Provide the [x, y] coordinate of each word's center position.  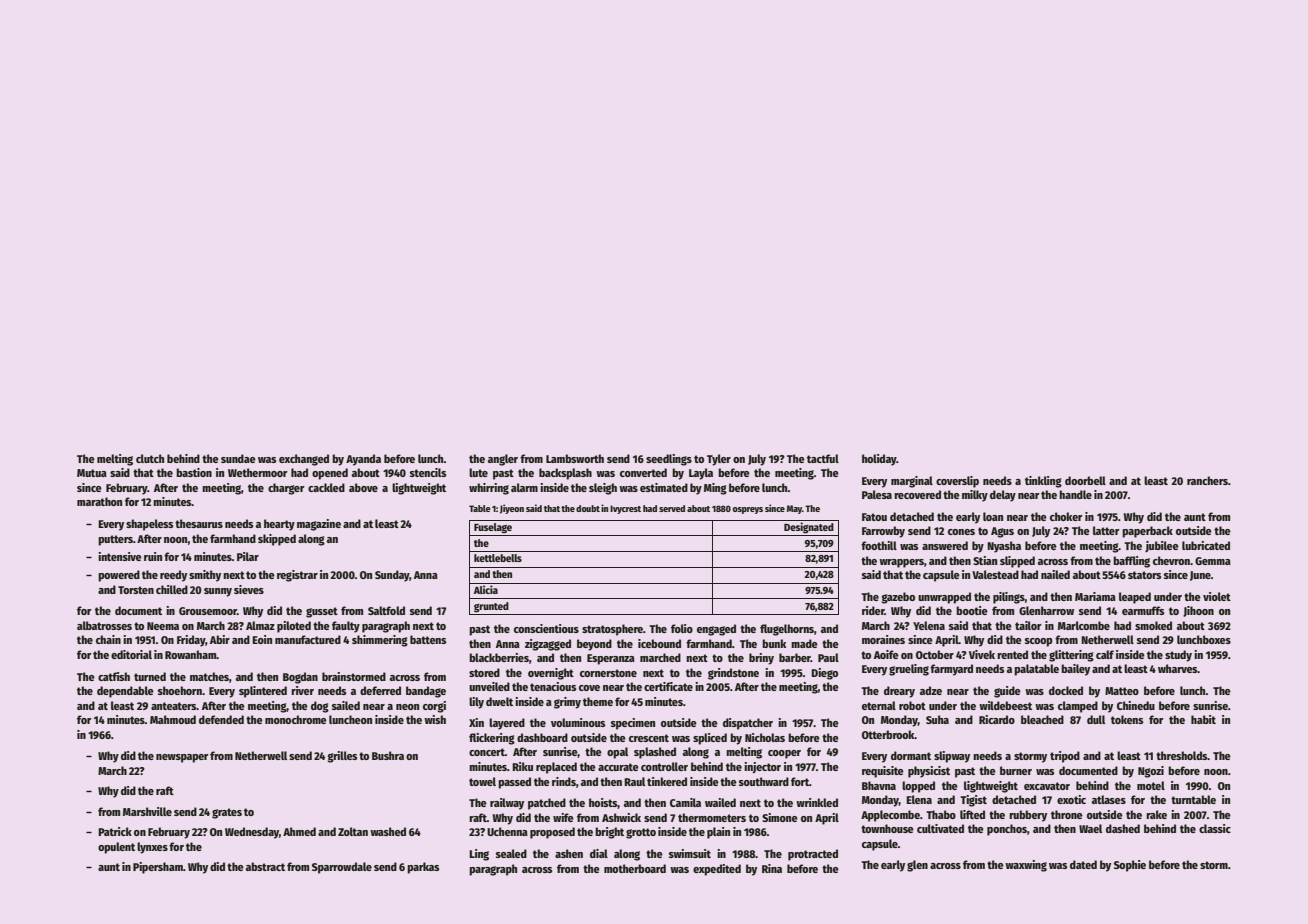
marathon [99, 501]
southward [764, 781]
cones [961, 532]
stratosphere [612, 630]
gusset [322, 612]
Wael [1090, 828]
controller [664, 766]
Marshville [147, 811]
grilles [342, 757]
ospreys [748, 510]
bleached [1042, 719]
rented [1012, 654]
